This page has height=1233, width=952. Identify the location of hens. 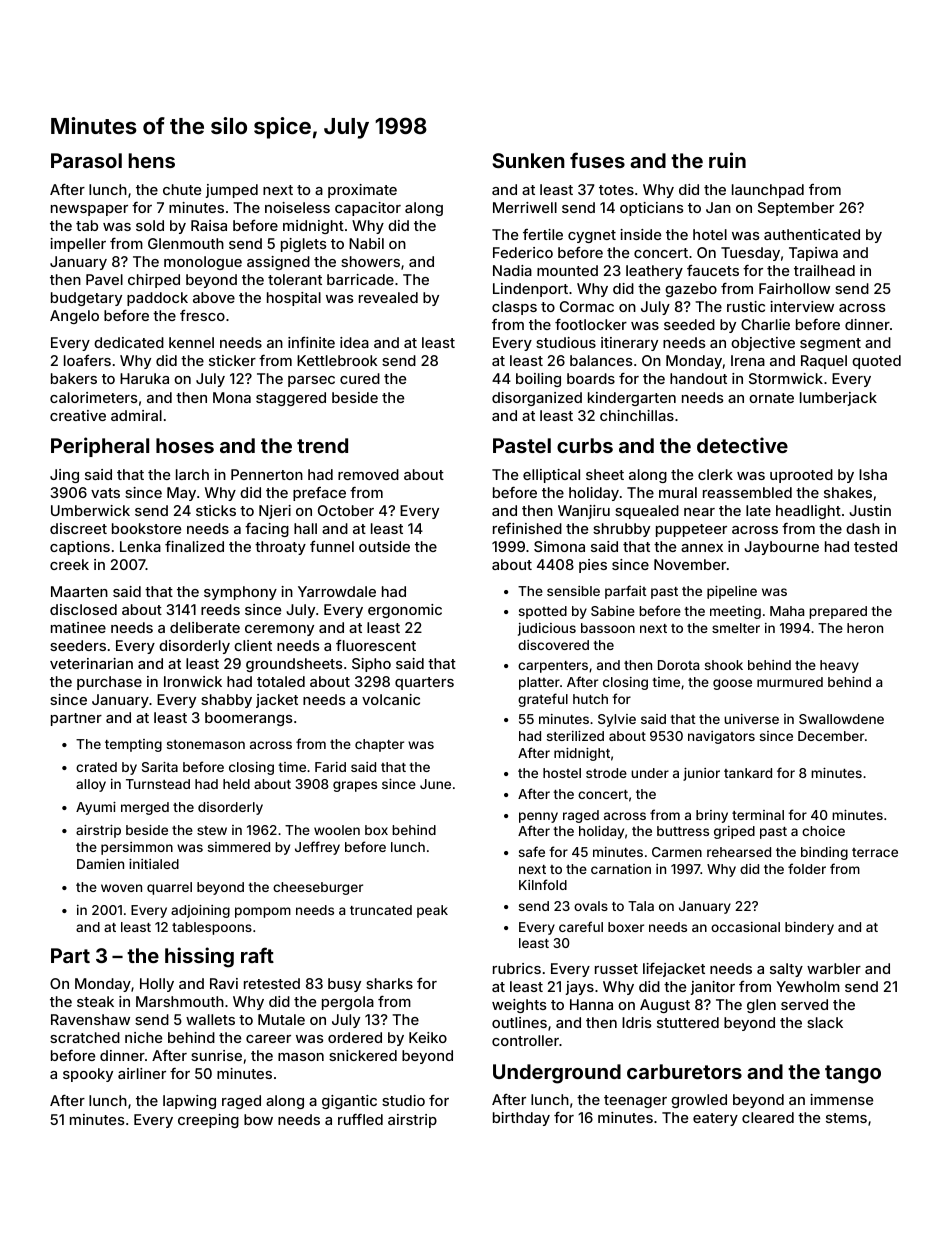
(151, 160).
